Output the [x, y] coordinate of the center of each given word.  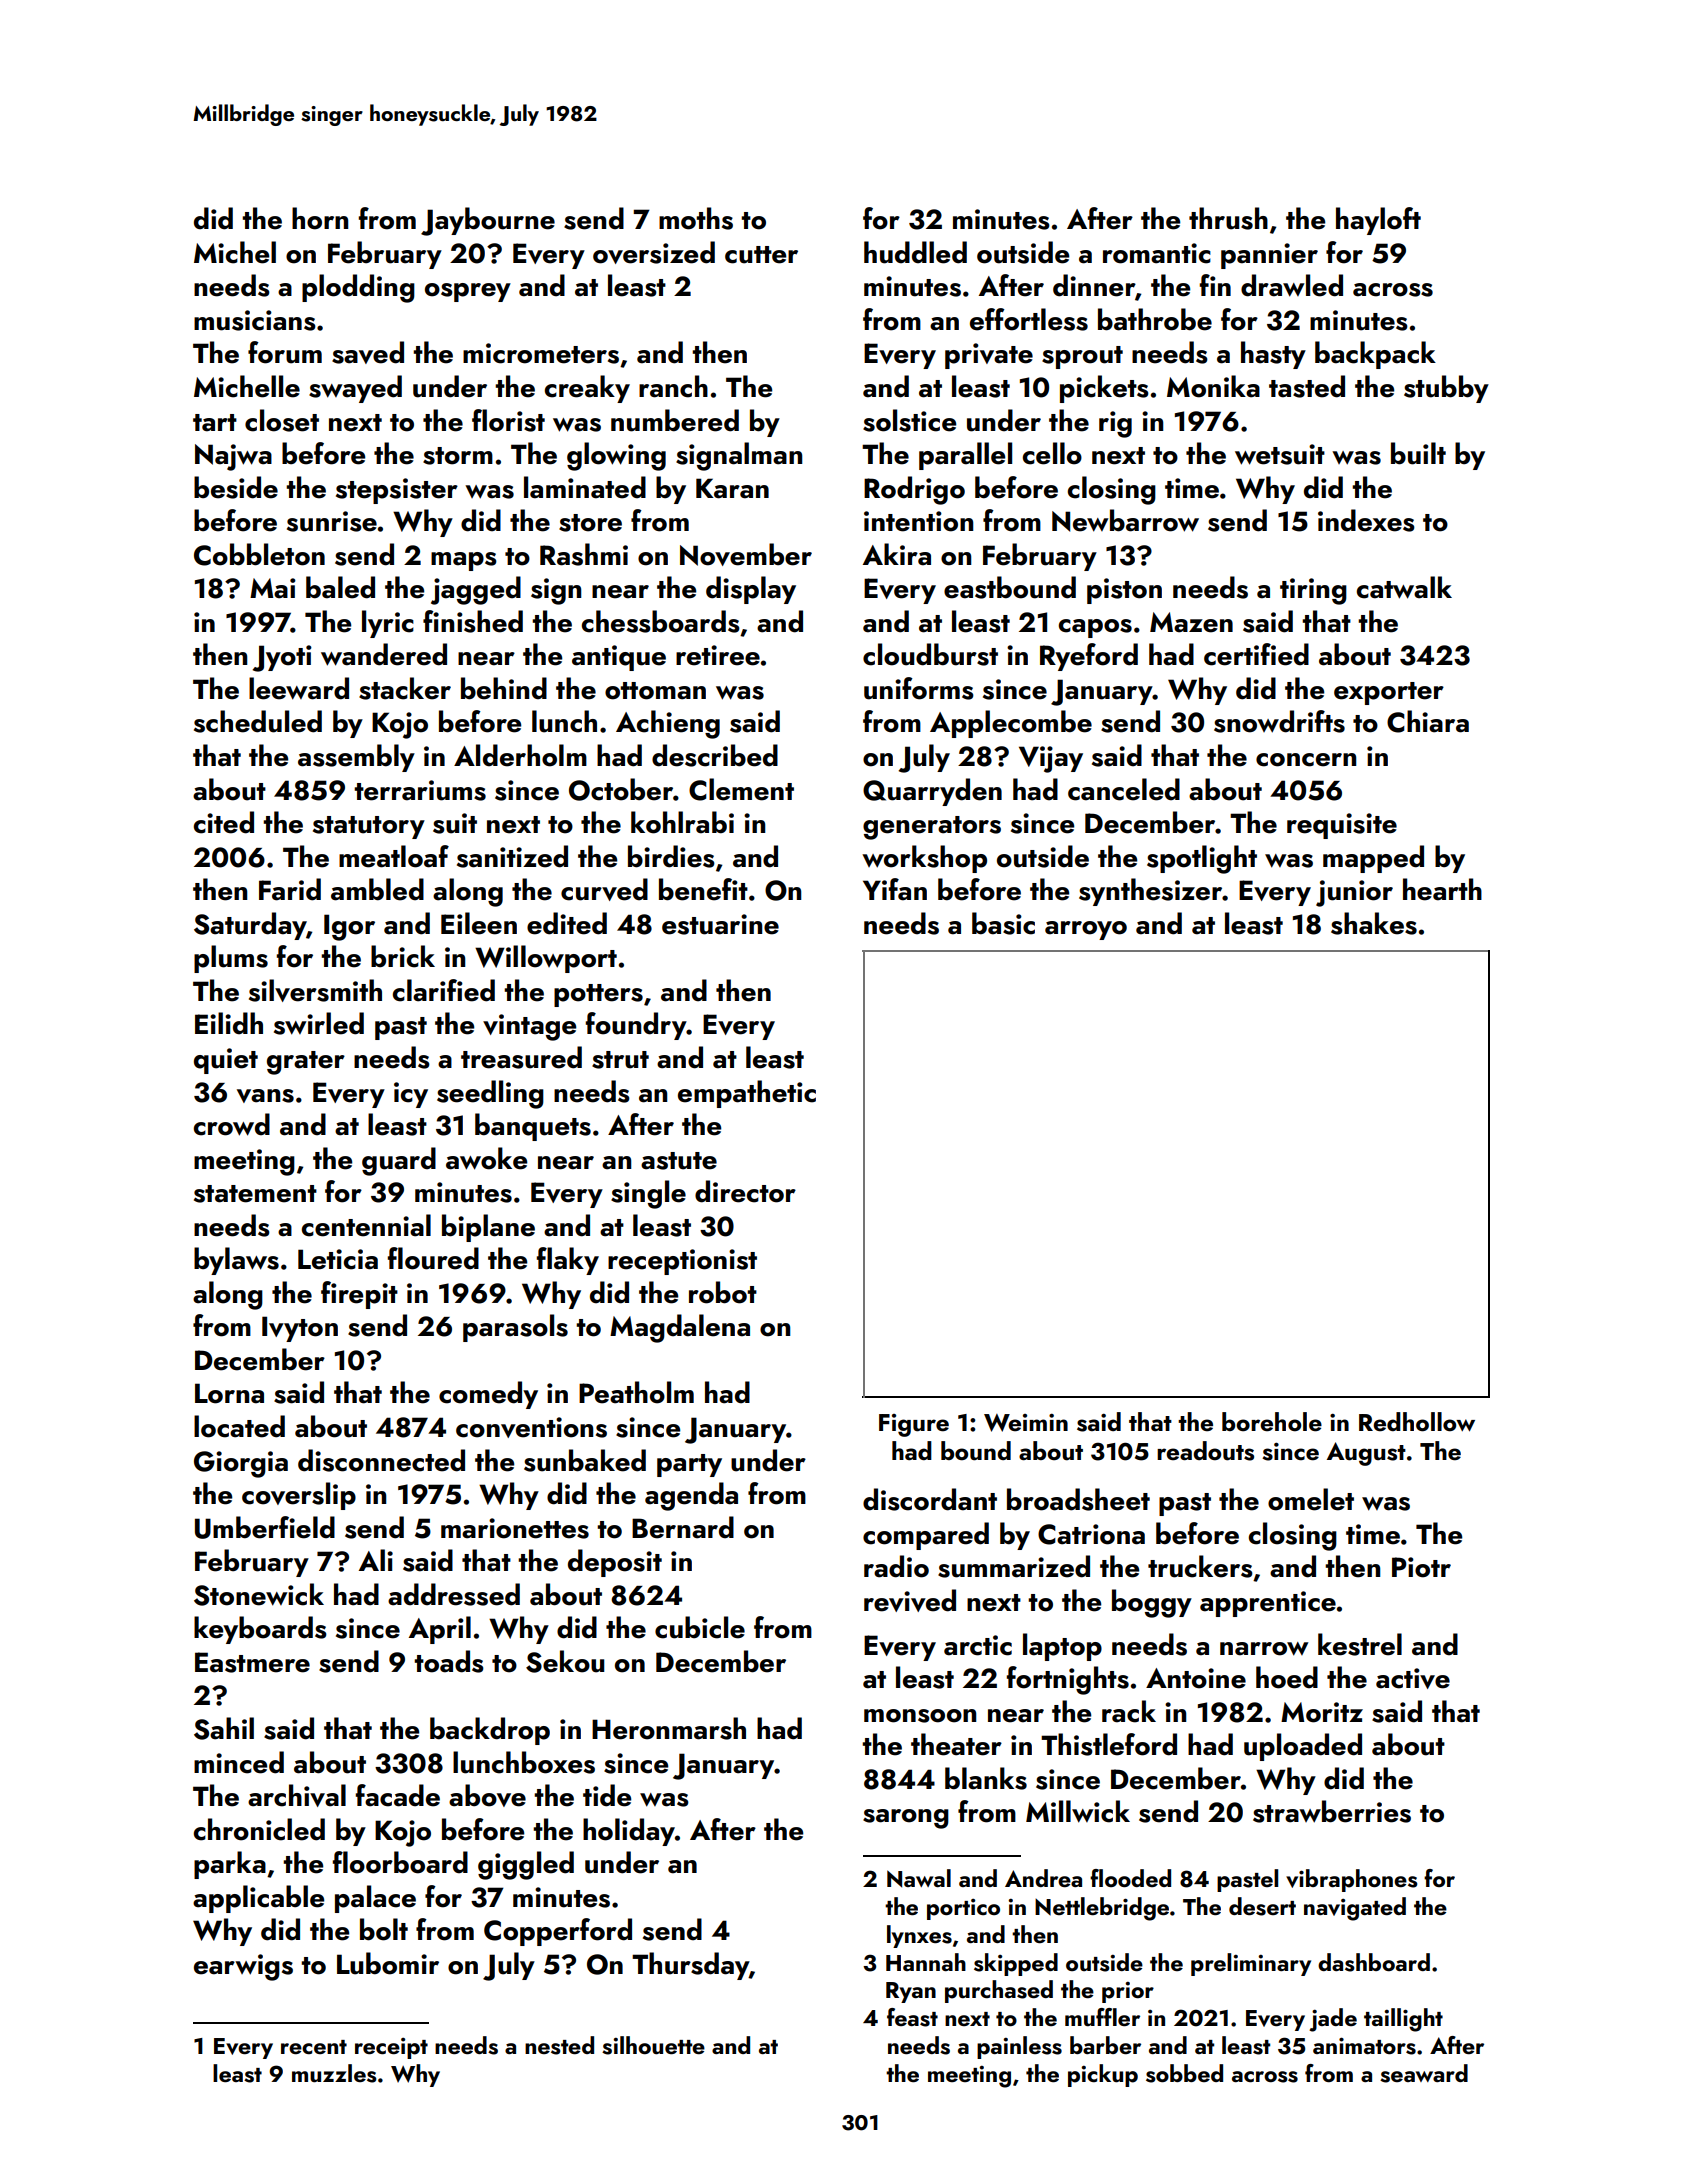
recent [314, 2047]
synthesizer [1150, 892]
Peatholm [636, 1392]
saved [368, 352]
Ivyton [300, 1329]
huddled [915, 252]
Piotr [1421, 1567]
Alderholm [520, 755]
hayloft [1378, 221]
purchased [999, 1991]
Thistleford [1109, 1744]
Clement [741, 789]
